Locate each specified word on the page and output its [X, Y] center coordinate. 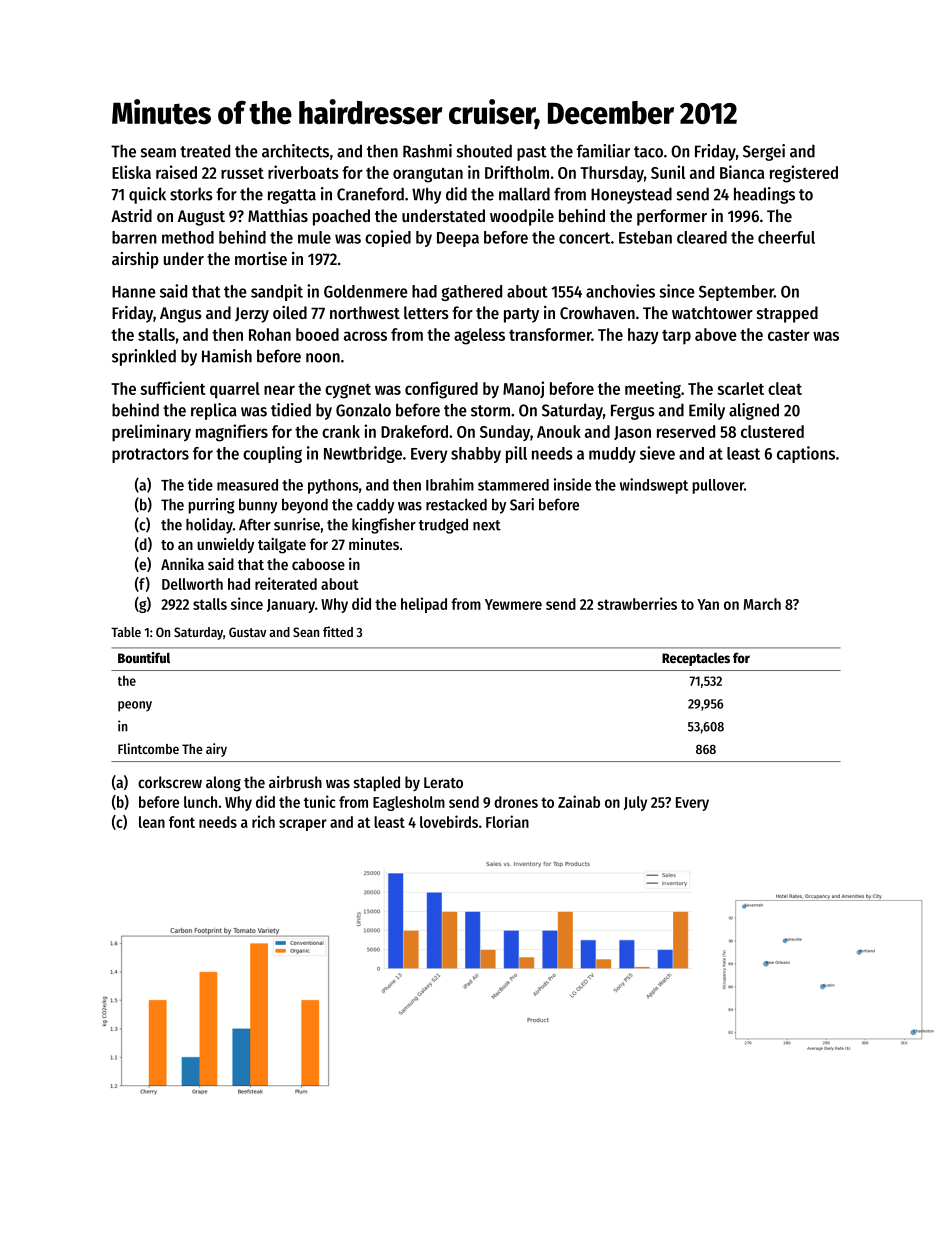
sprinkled [144, 357]
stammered [513, 485]
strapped [787, 314]
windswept [654, 486]
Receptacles [696, 659]
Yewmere [513, 604]
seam [158, 153]
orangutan [428, 175]
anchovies [620, 291]
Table [126, 632]
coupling [272, 454]
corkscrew [170, 782]
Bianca [742, 172]
